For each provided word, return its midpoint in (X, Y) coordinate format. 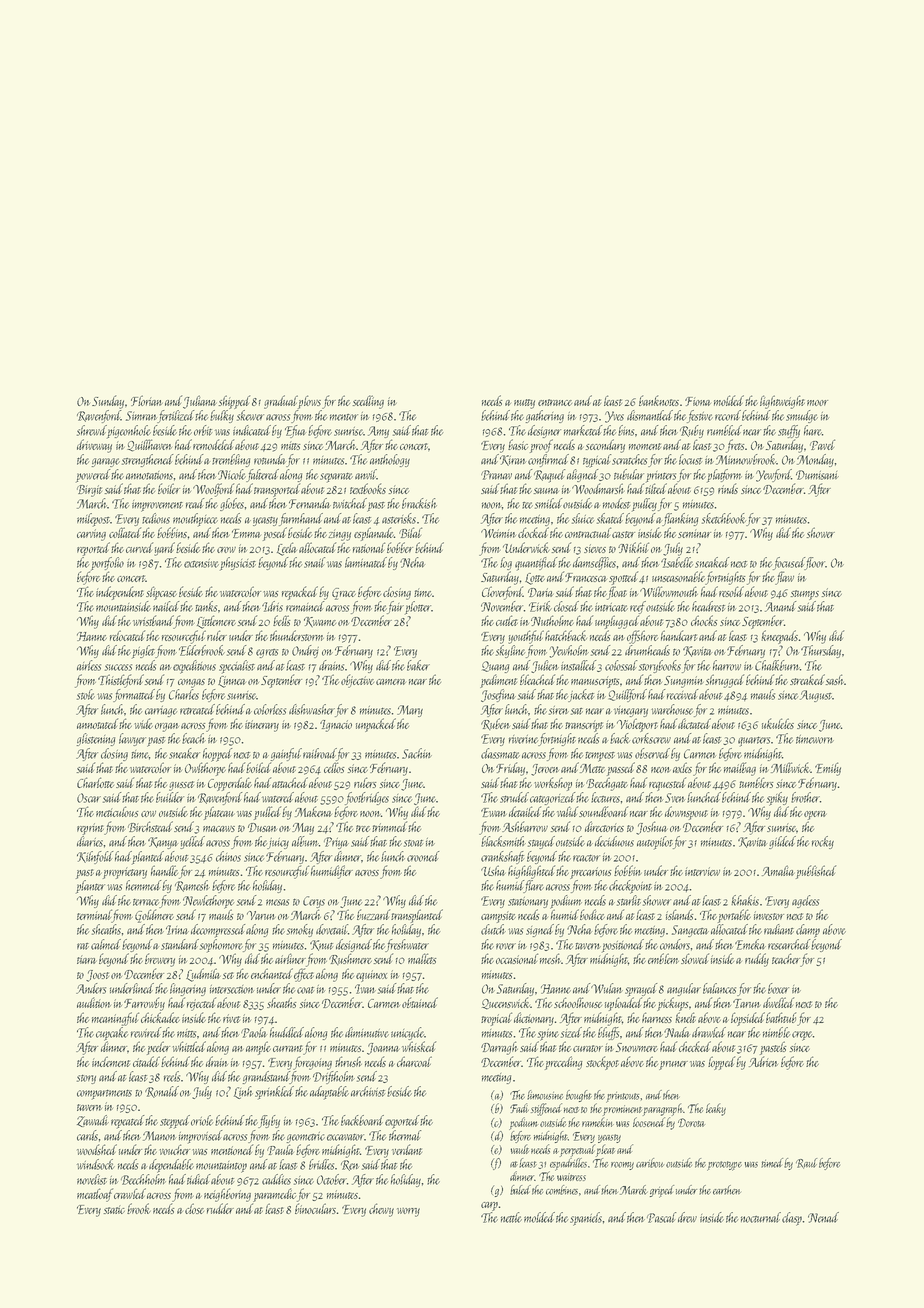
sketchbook (724, 518)
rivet (231, 1018)
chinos (228, 856)
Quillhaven (149, 445)
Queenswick (506, 1003)
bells (282, 620)
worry (408, 1212)
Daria (541, 592)
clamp (808, 931)
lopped (722, 1063)
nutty (524, 404)
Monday (815, 460)
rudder (220, 1208)
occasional (517, 958)
